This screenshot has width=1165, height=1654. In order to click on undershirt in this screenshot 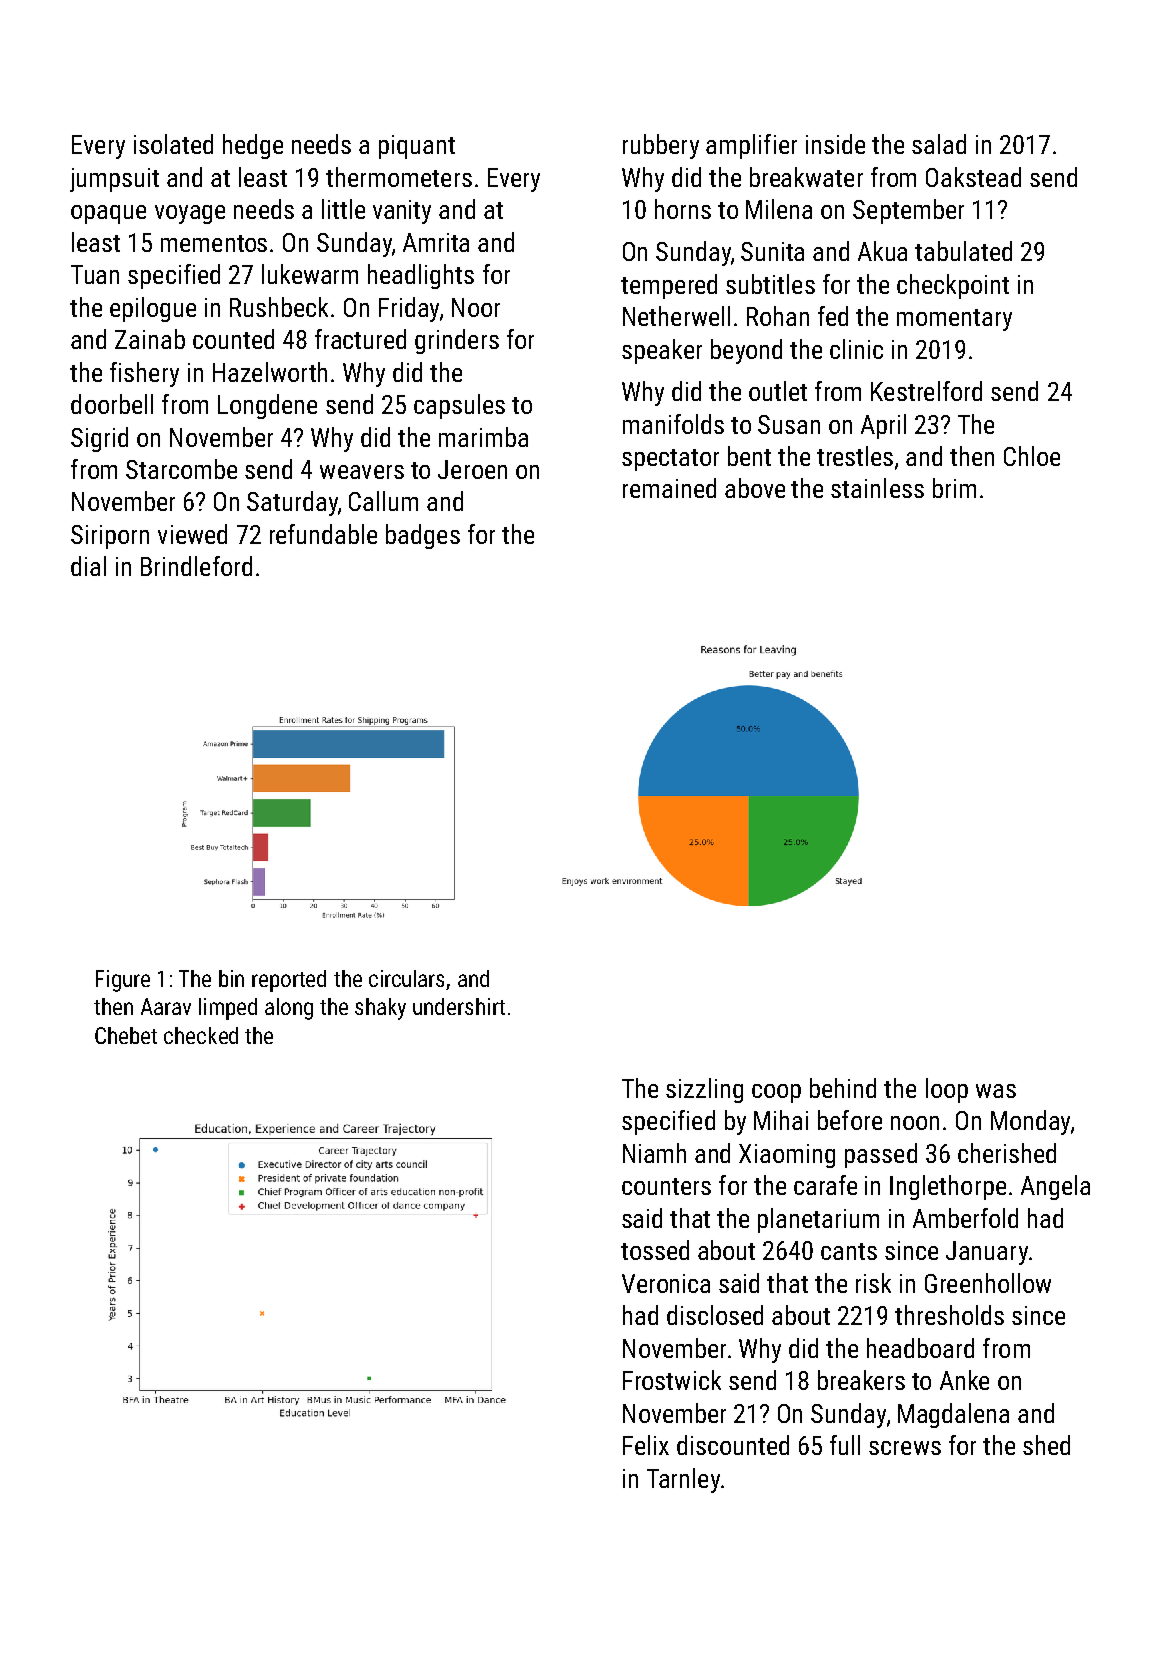, I will do `click(459, 1006)`.
